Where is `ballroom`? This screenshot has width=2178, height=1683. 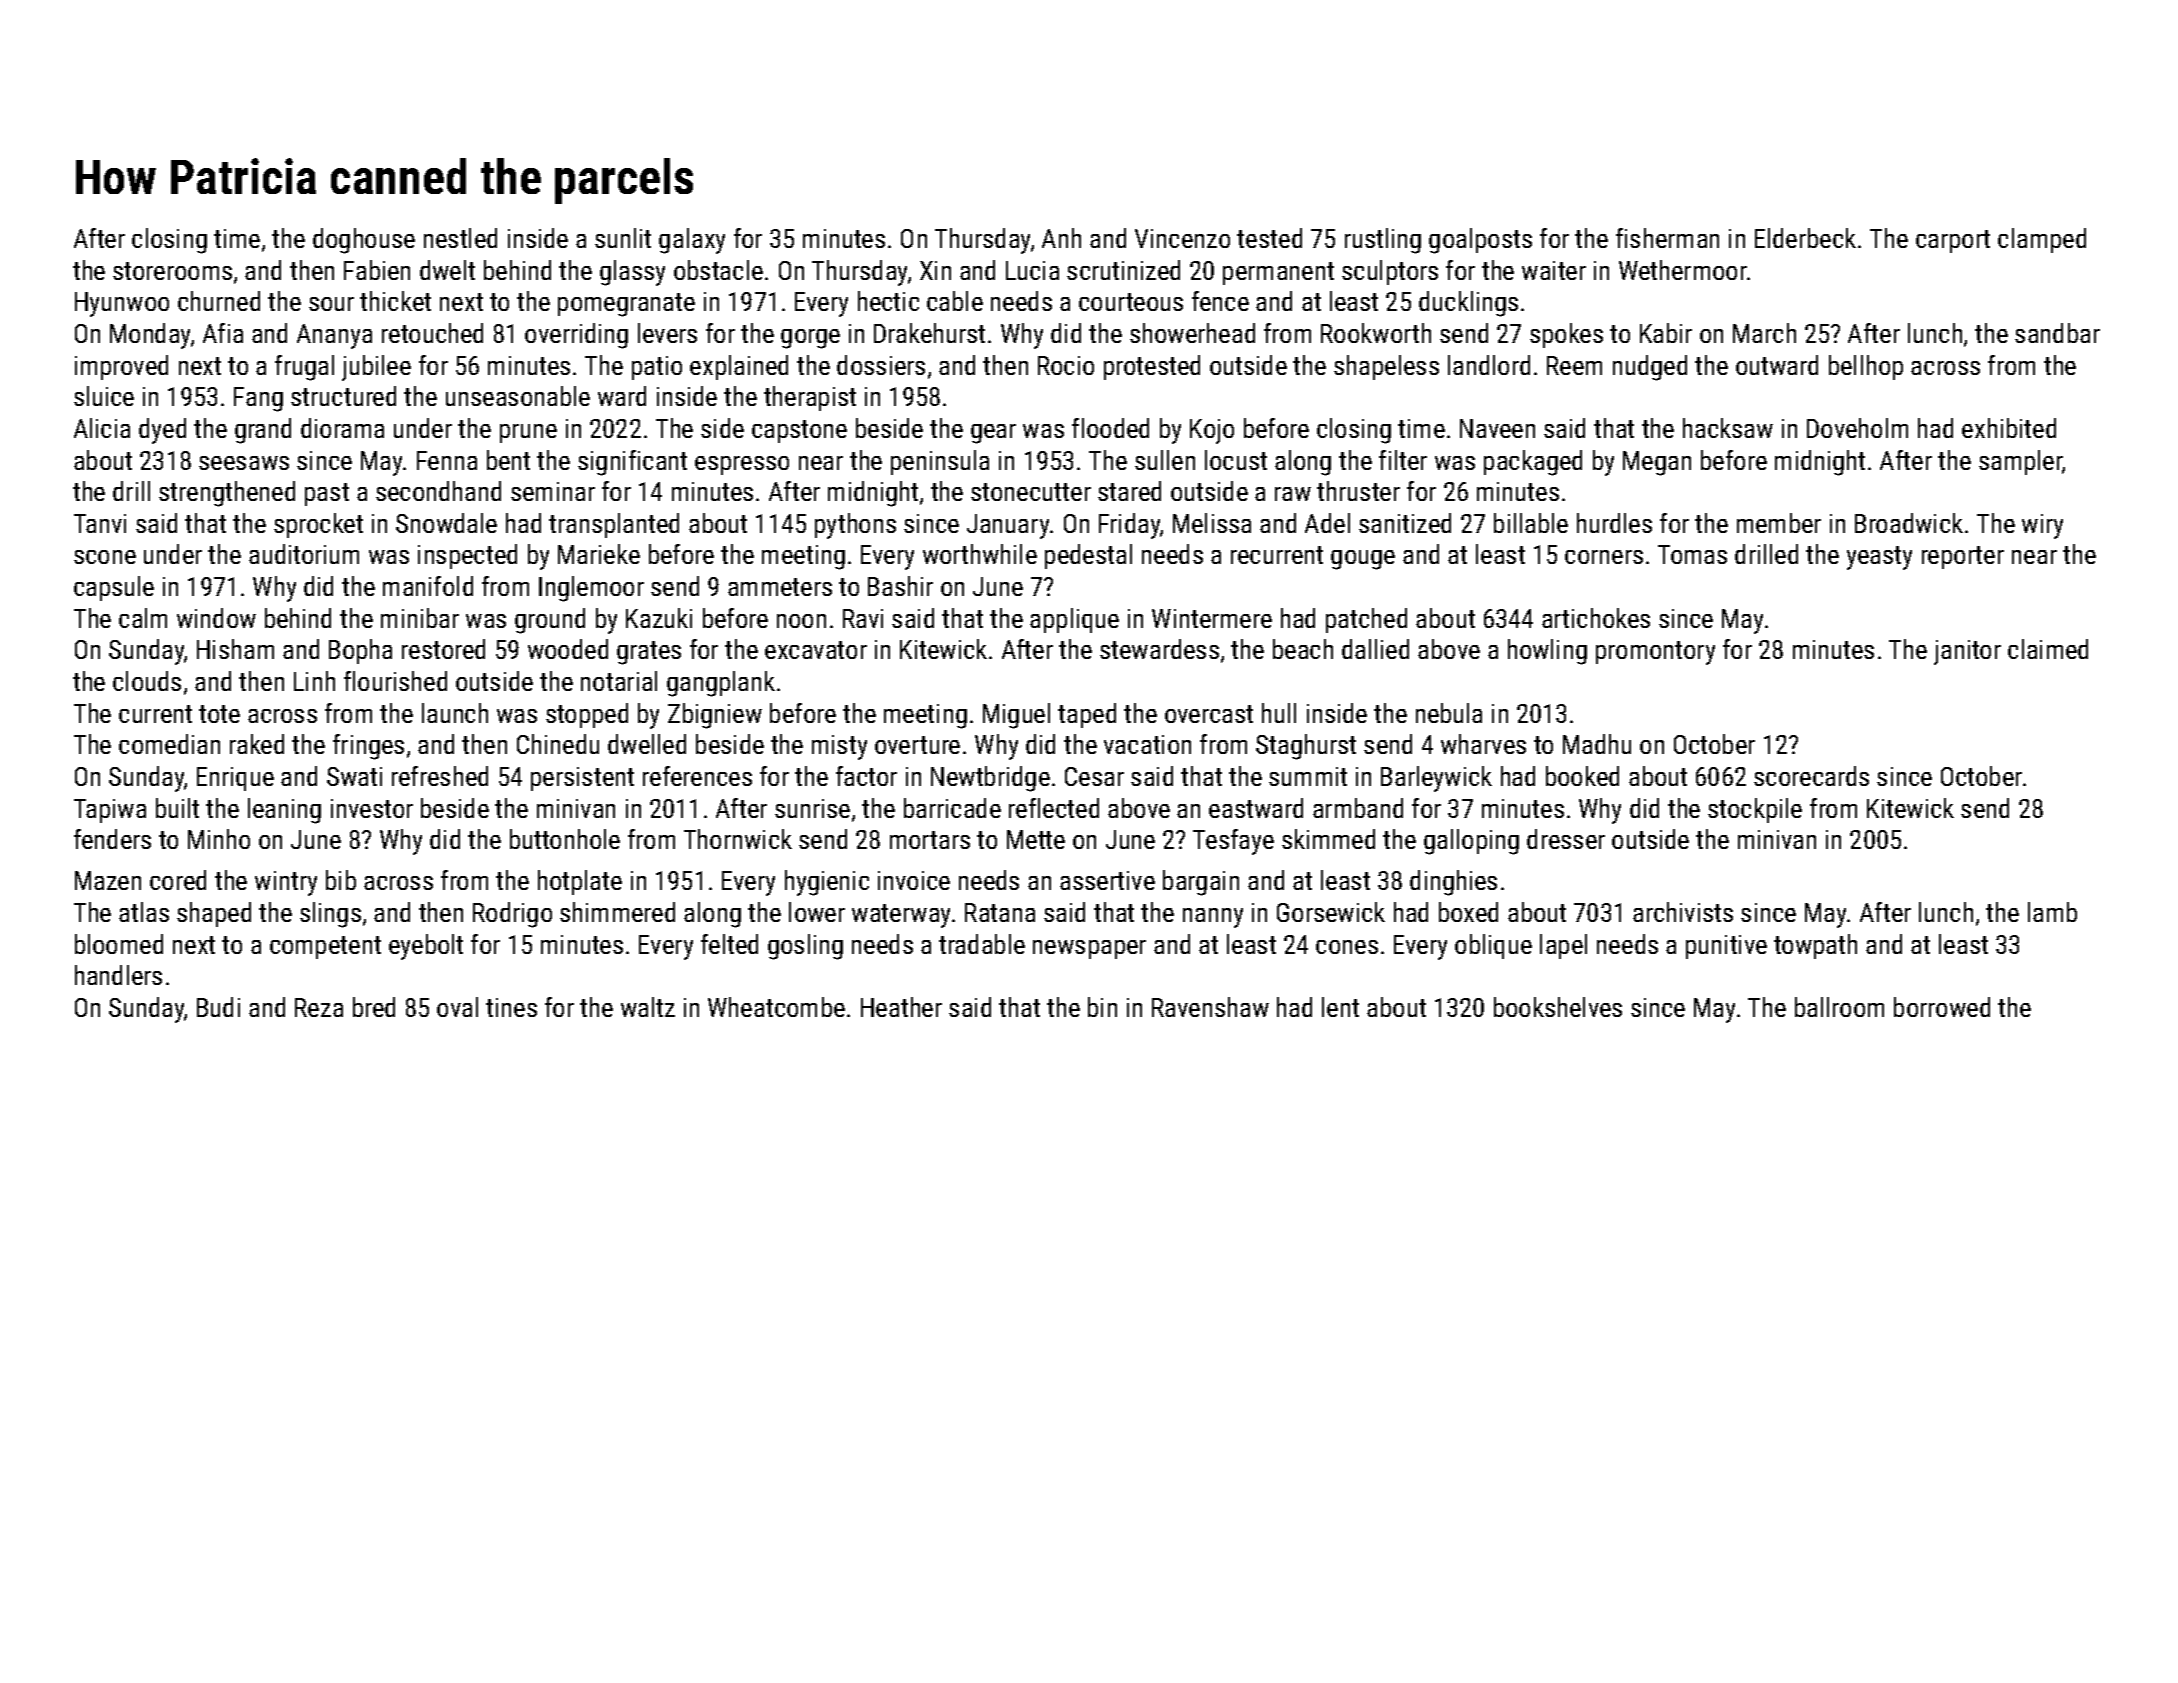 ballroom is located at coordinates (1839, 1007).
